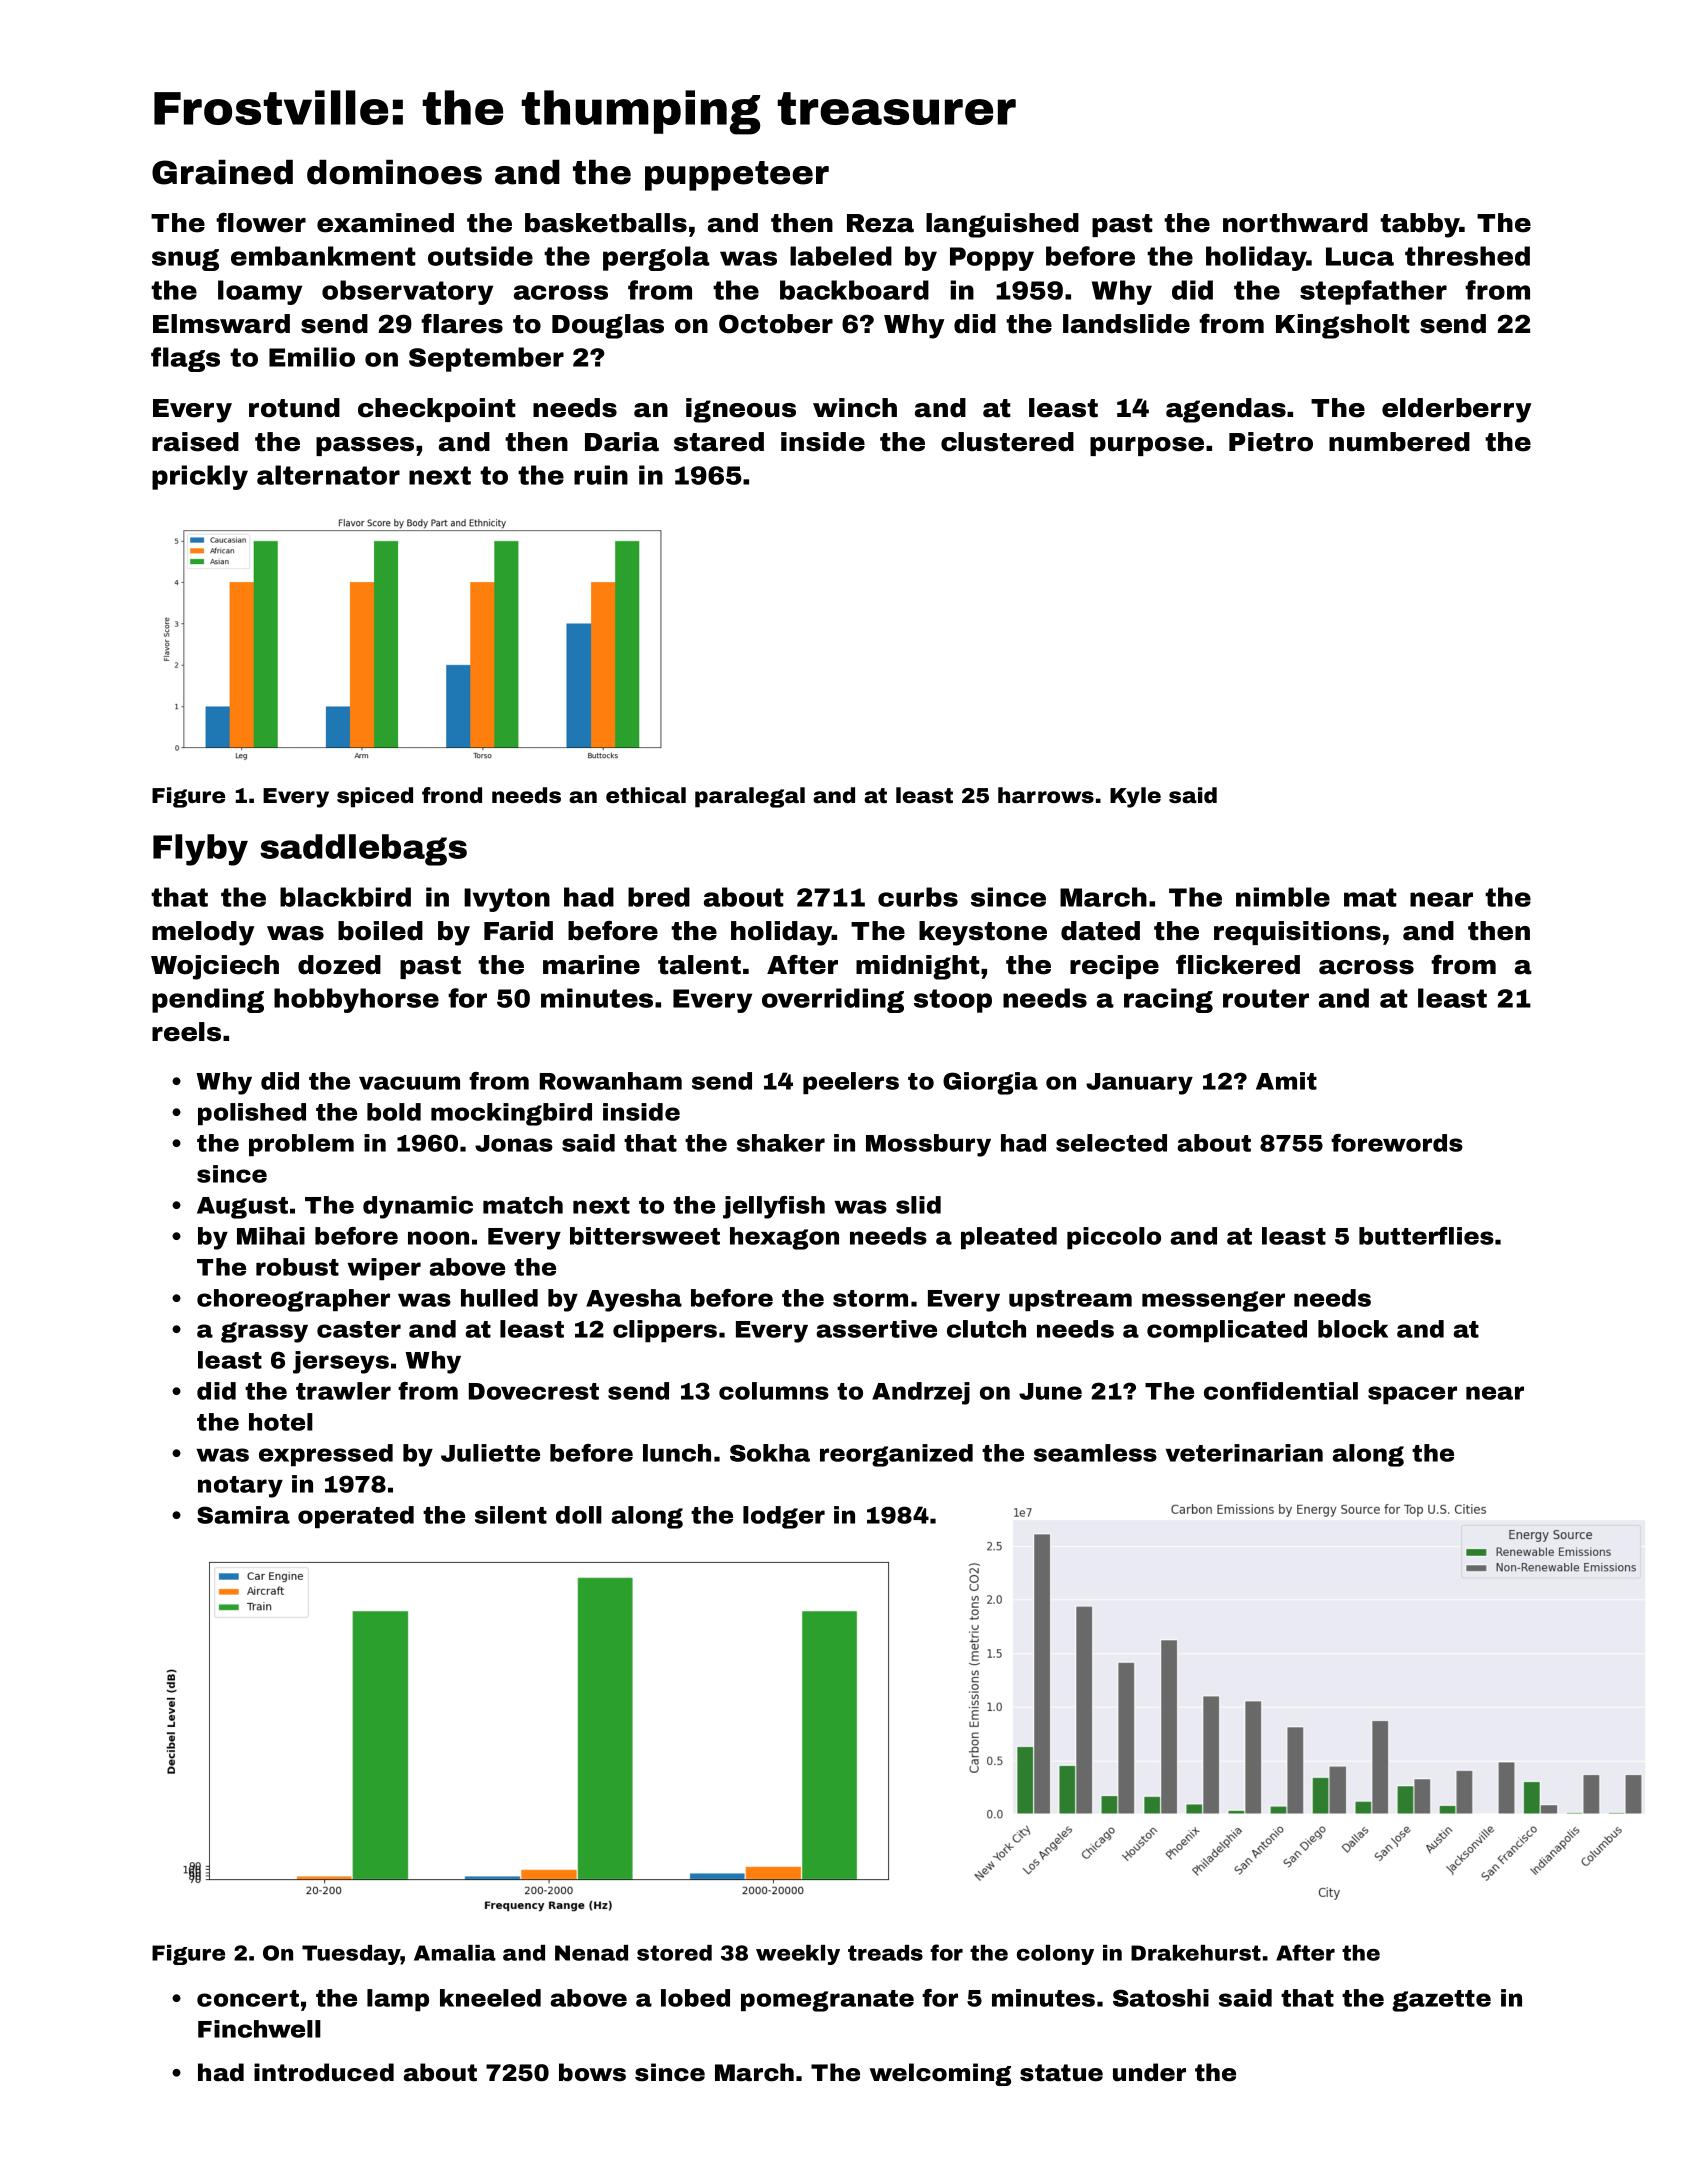 The height and width of the screenshot is (2178, 1683). What do you see at coordinates (880, 223) in the screenshot?
I see `Reza` at bounding box center [880, 223].
